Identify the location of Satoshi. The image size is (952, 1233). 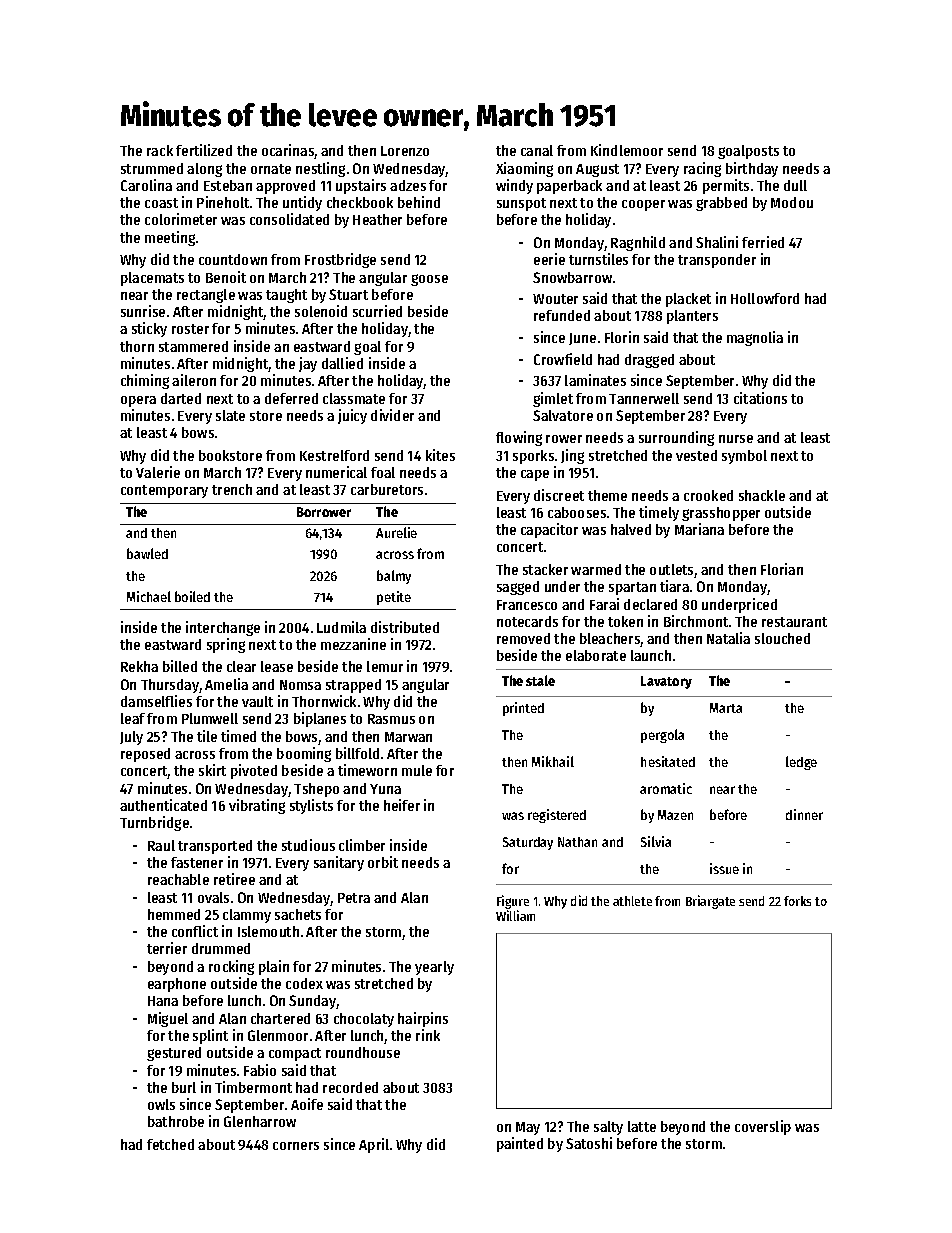
(589, 1143).
